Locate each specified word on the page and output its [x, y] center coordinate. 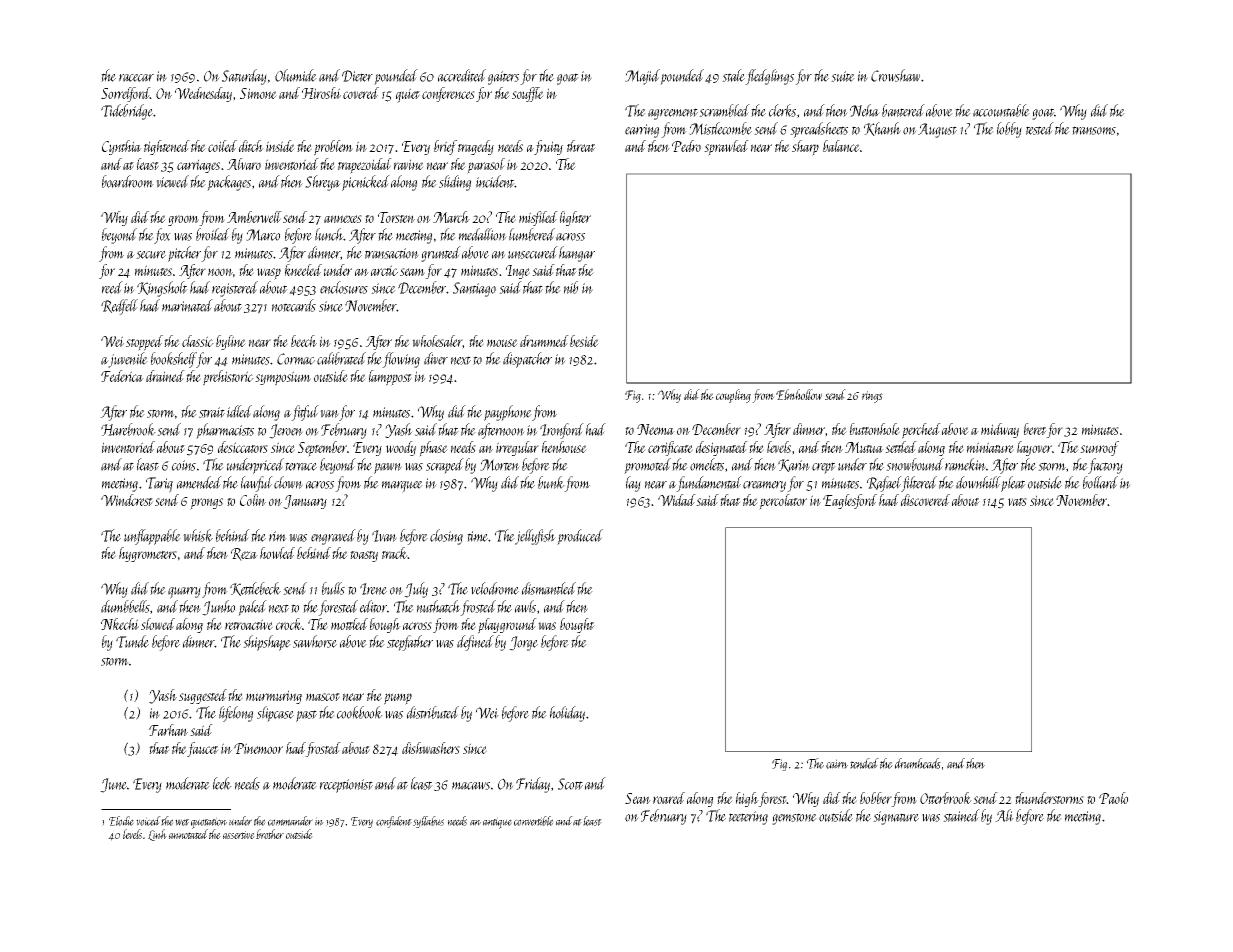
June [113, 785]
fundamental [709, 484]
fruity [548, 147]
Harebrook [128, 429]
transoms [1094, 130]
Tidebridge [127, 112]
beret [1035, 429]
